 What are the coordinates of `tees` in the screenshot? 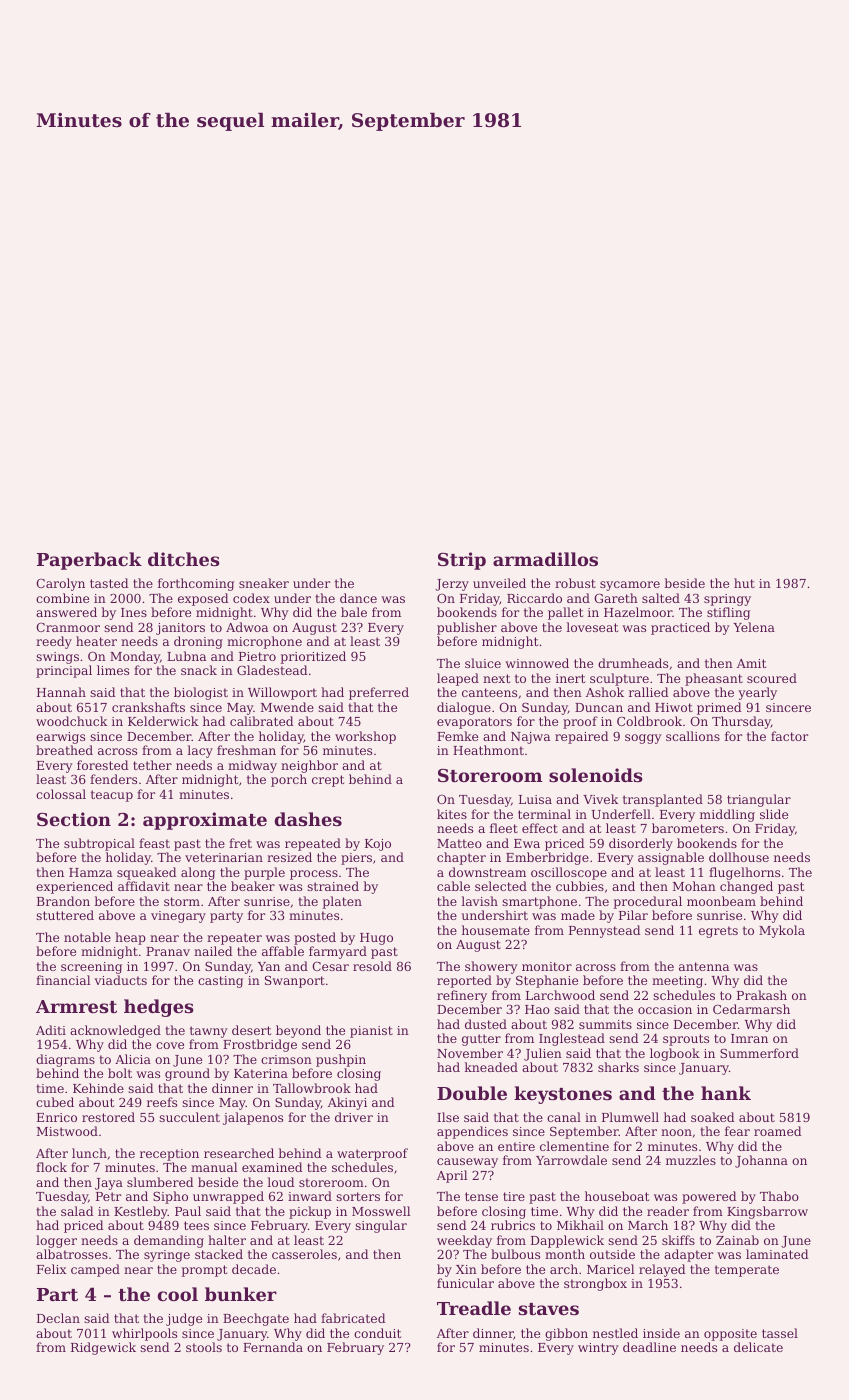 It's located at (196, 1225).
